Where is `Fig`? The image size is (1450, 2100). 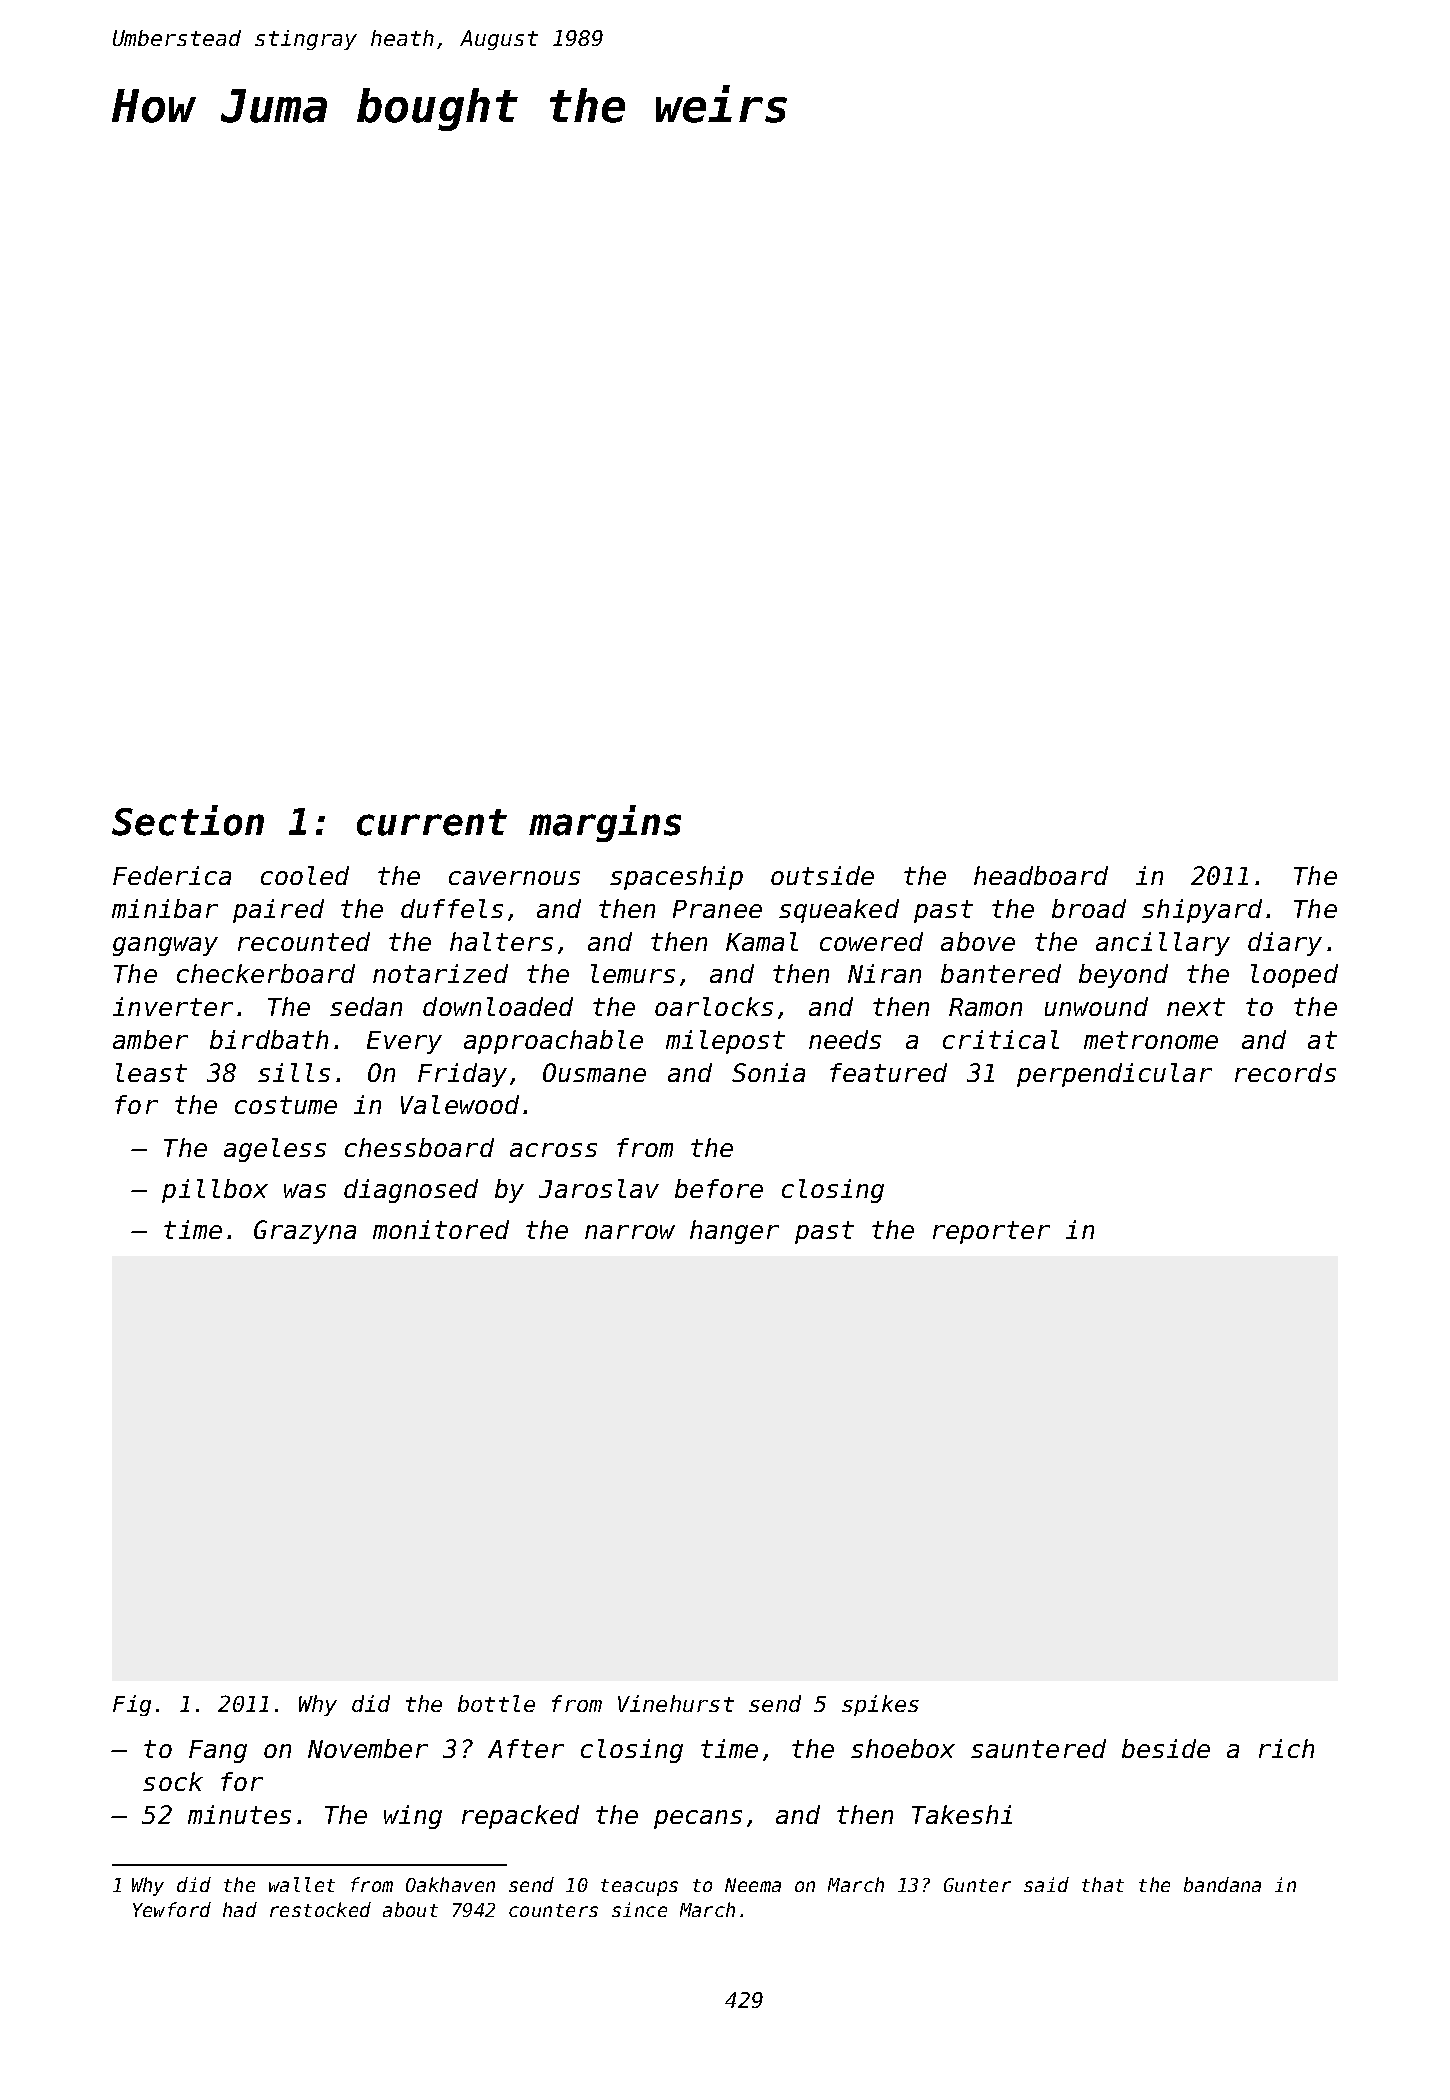 Fig is located at coordinates (132, 1705).
